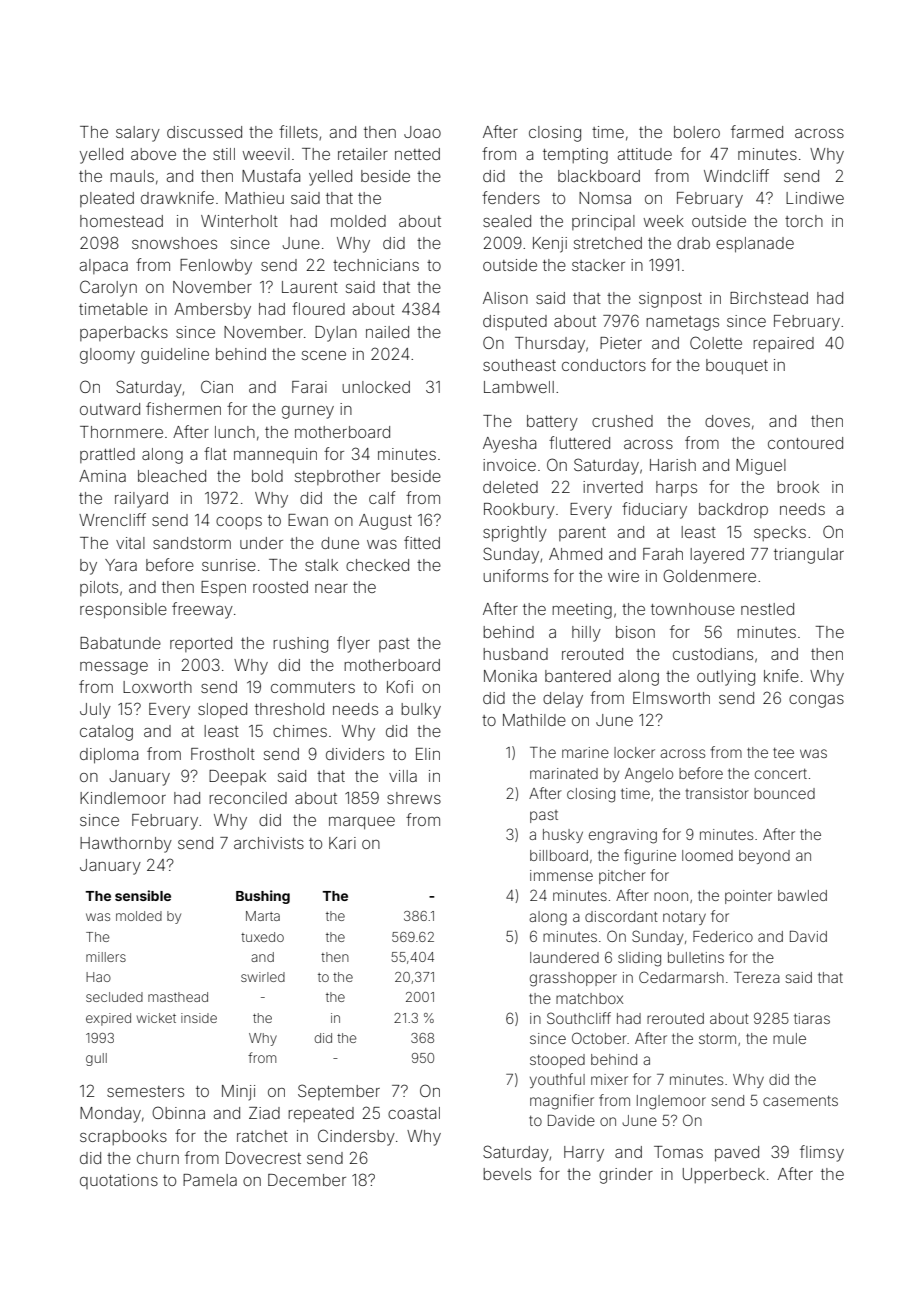 Image resolution: width=924 pixels, height=1308 pixels. Describe the element at coordinates (254, 198) in the screenshot. I see `Mathieu` at that location.
